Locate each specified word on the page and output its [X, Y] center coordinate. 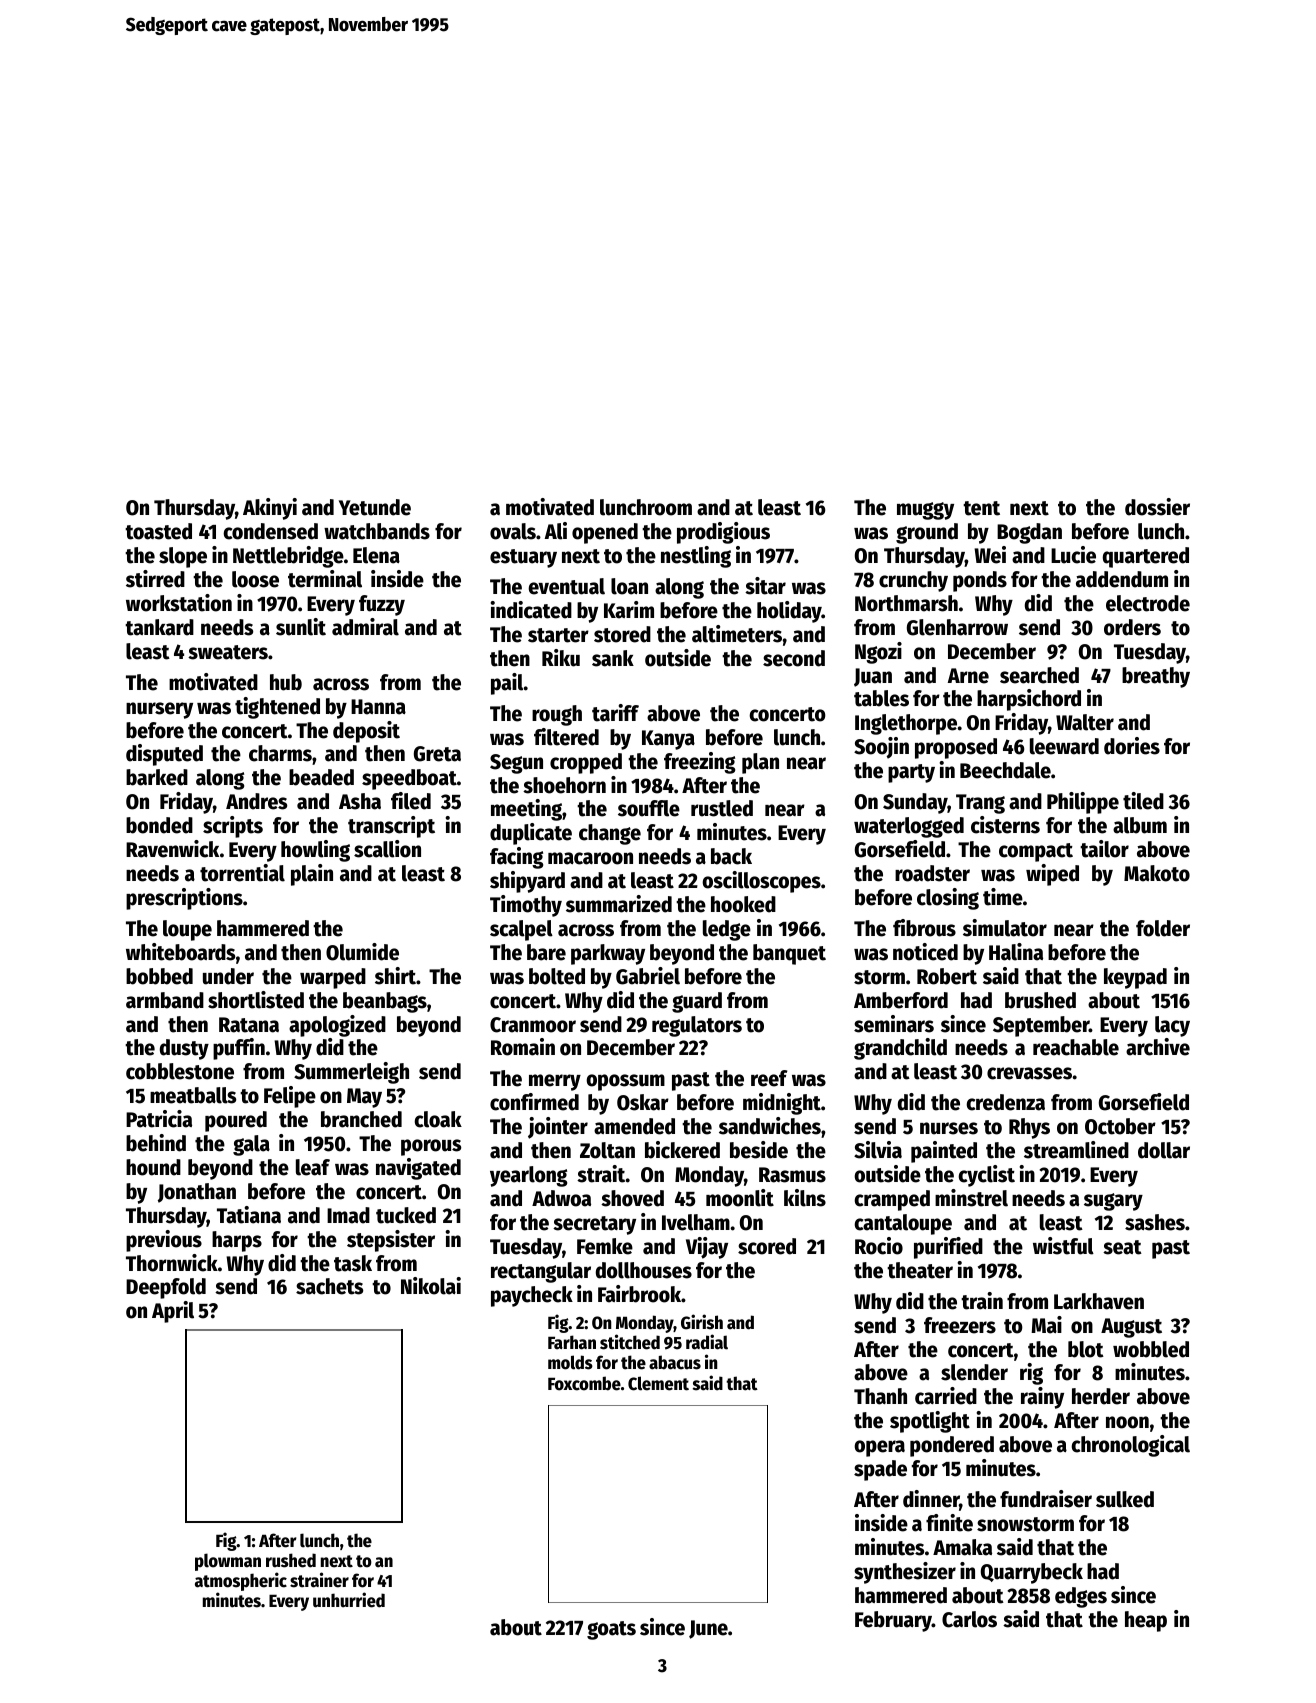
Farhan [572, 1342]
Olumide [362, 952]
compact [1036, 852]
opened [605, 533]
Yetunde [375, 507]
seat [1122, 1247]
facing [516, 858]
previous [164, 1241]
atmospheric [241, 1581]
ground [927, 533]
